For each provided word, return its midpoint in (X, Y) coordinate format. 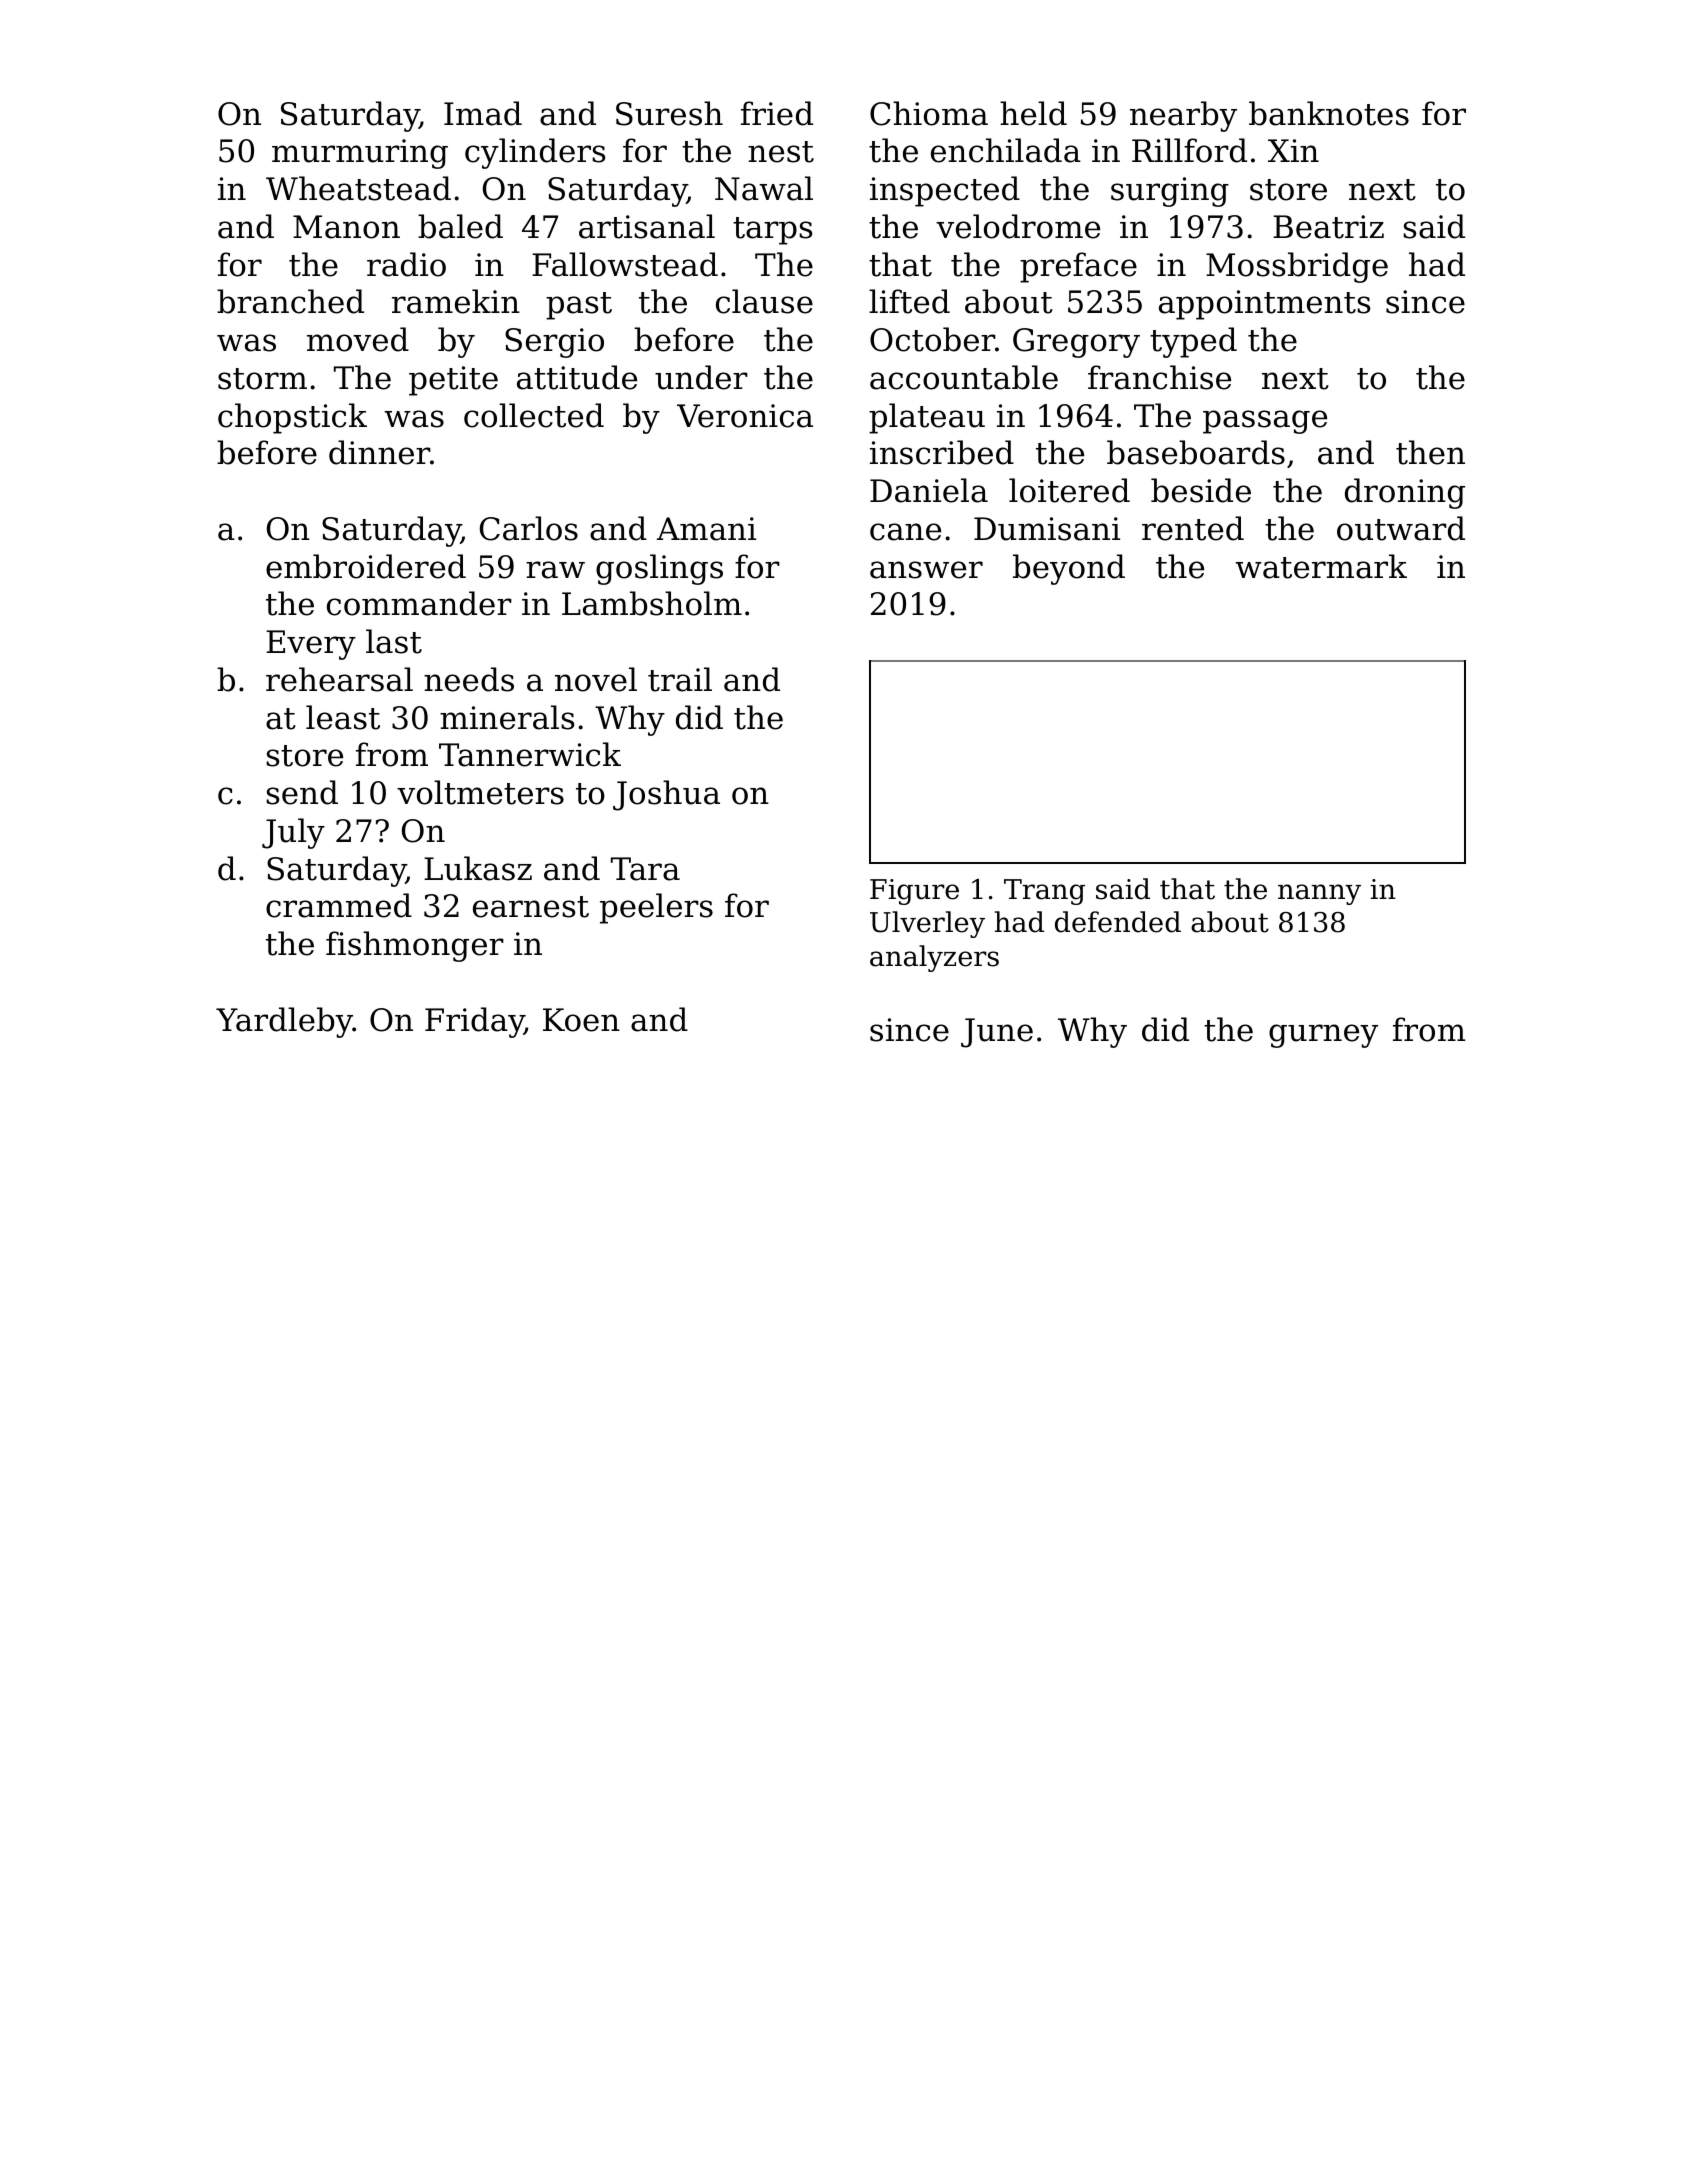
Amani (706, 529)
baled (460, 226)
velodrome (1018, 226)
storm (262, 379)
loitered (1069, 490)
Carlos (529, 528)
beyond (1069, 569)
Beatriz (1328, 227)
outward (1401, 528)
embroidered (366, 566)
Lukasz (478, 868)
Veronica (745, 416)
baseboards (1196, 452)
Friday (474, 1022)
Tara (645, 869)
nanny (1319, 894)
